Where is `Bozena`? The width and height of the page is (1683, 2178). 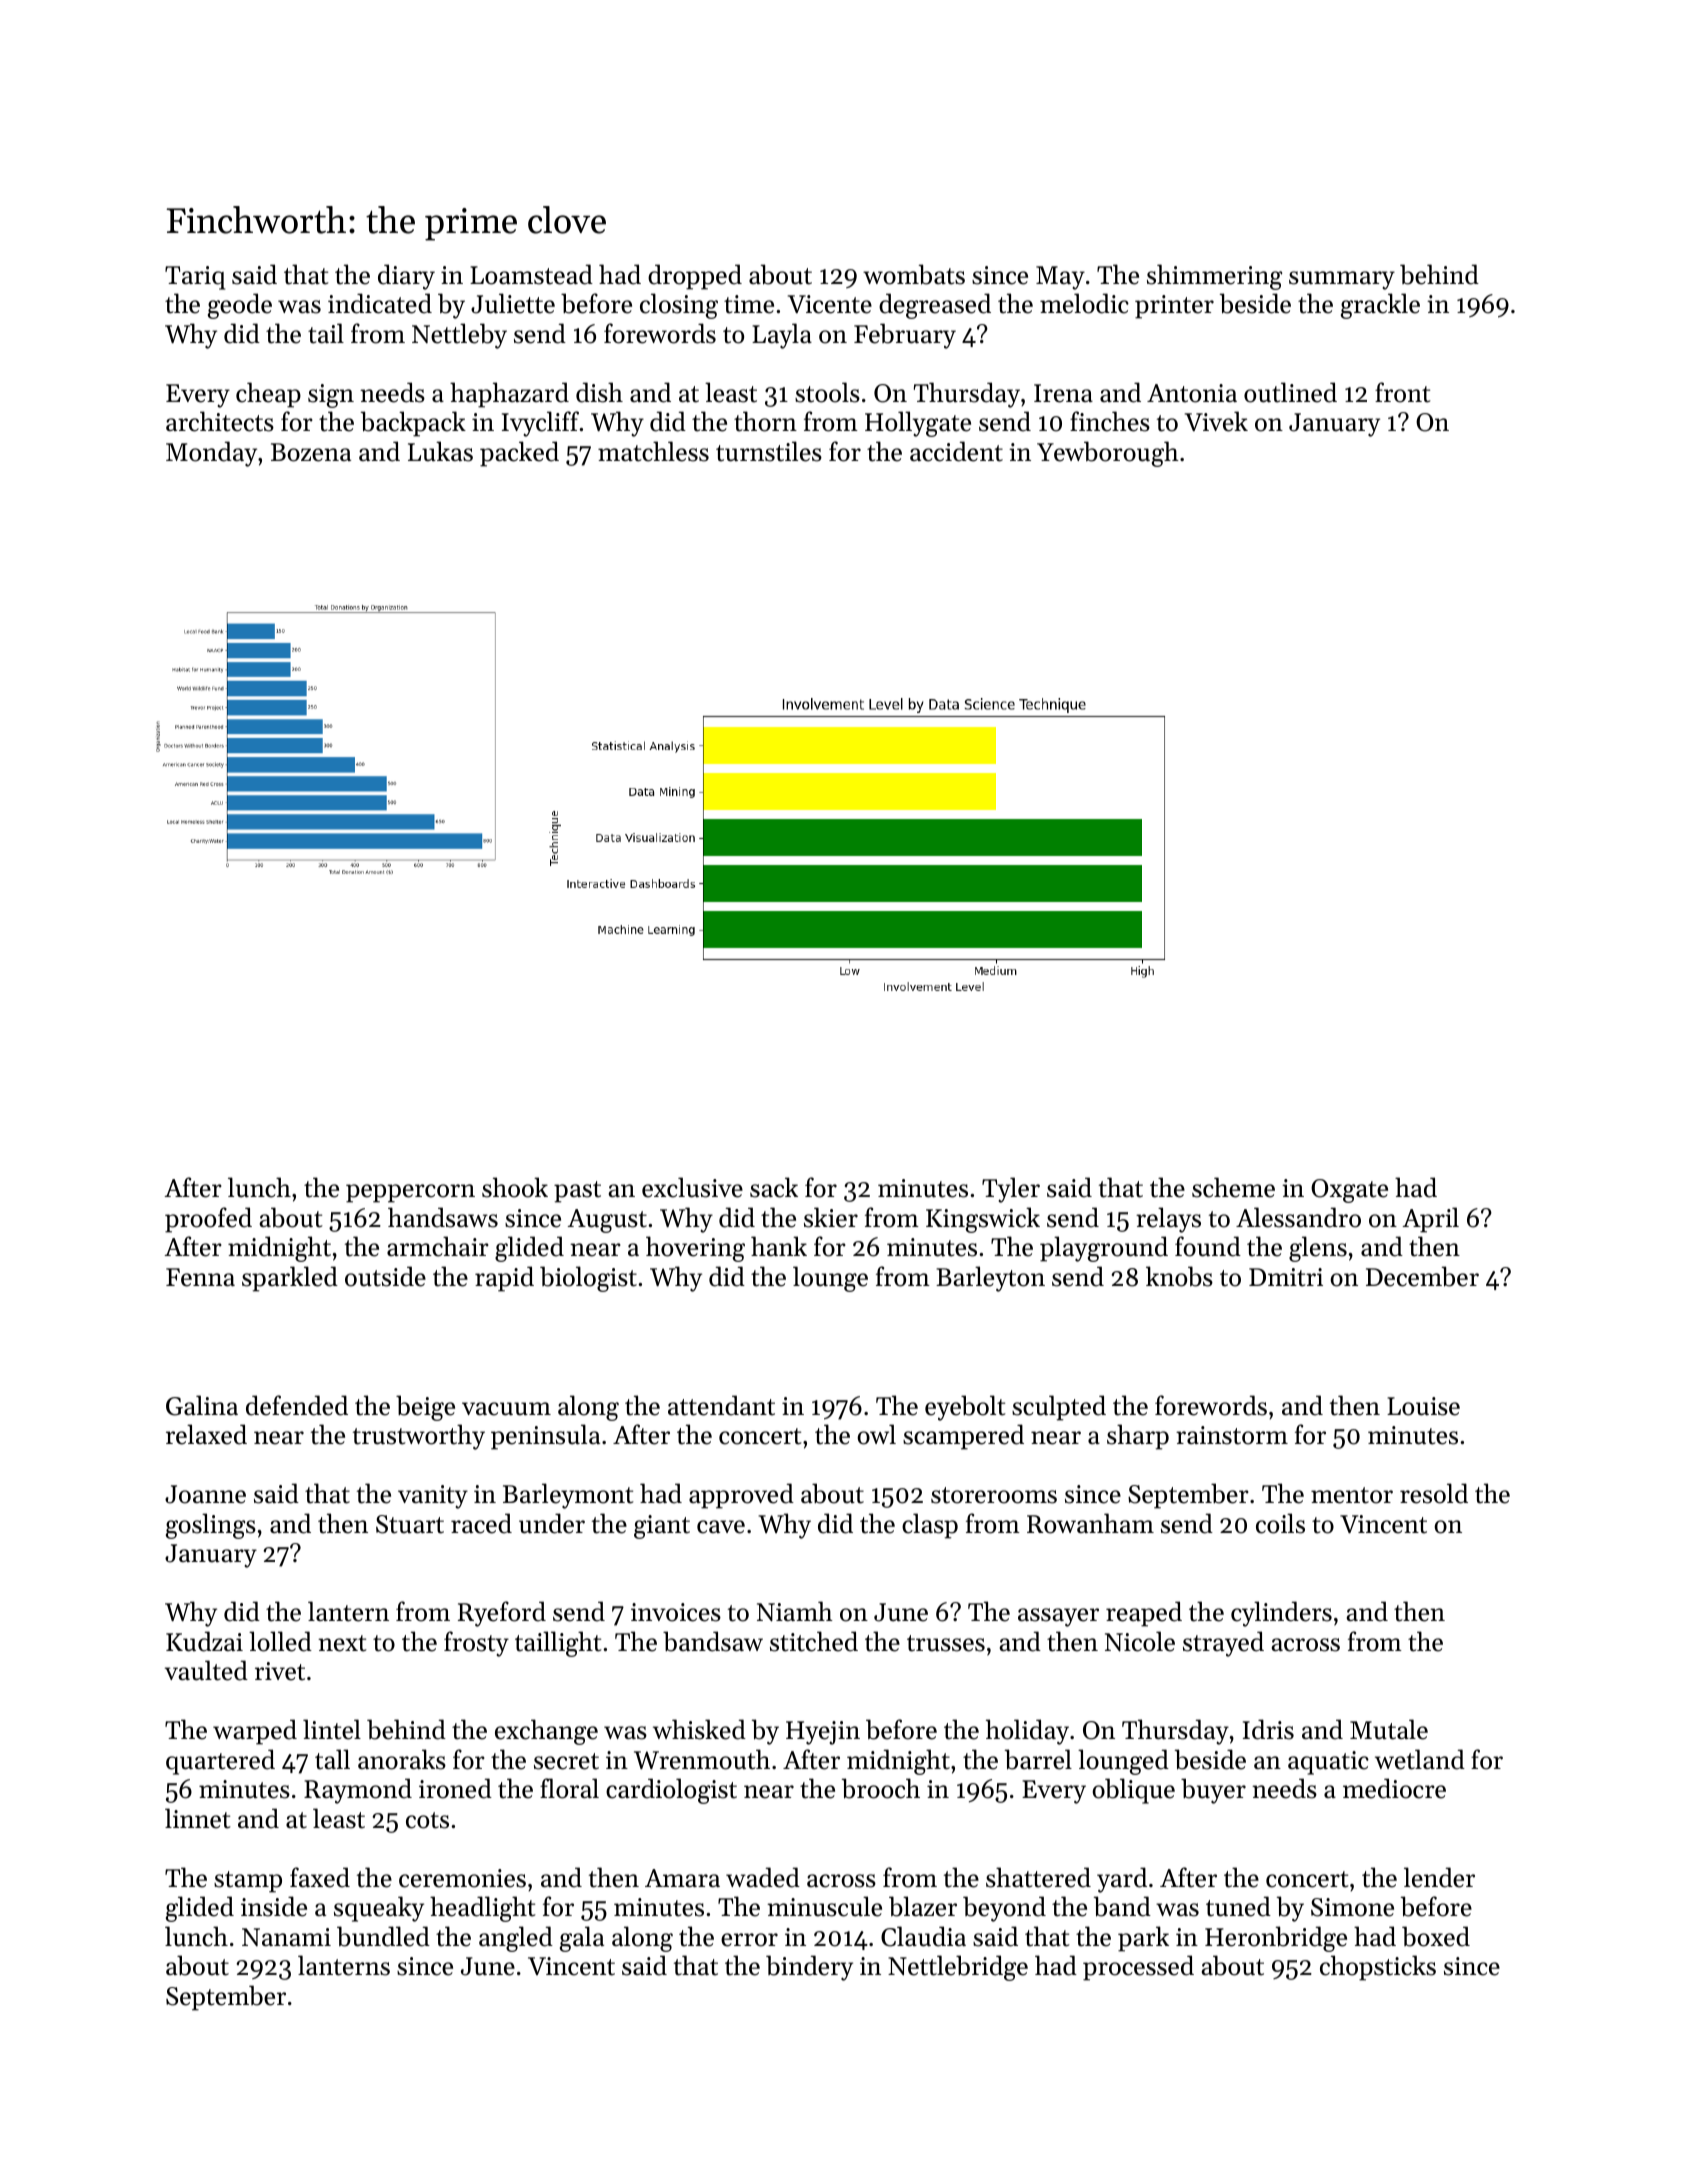
Bozena is located at coordinates (311, 452).
